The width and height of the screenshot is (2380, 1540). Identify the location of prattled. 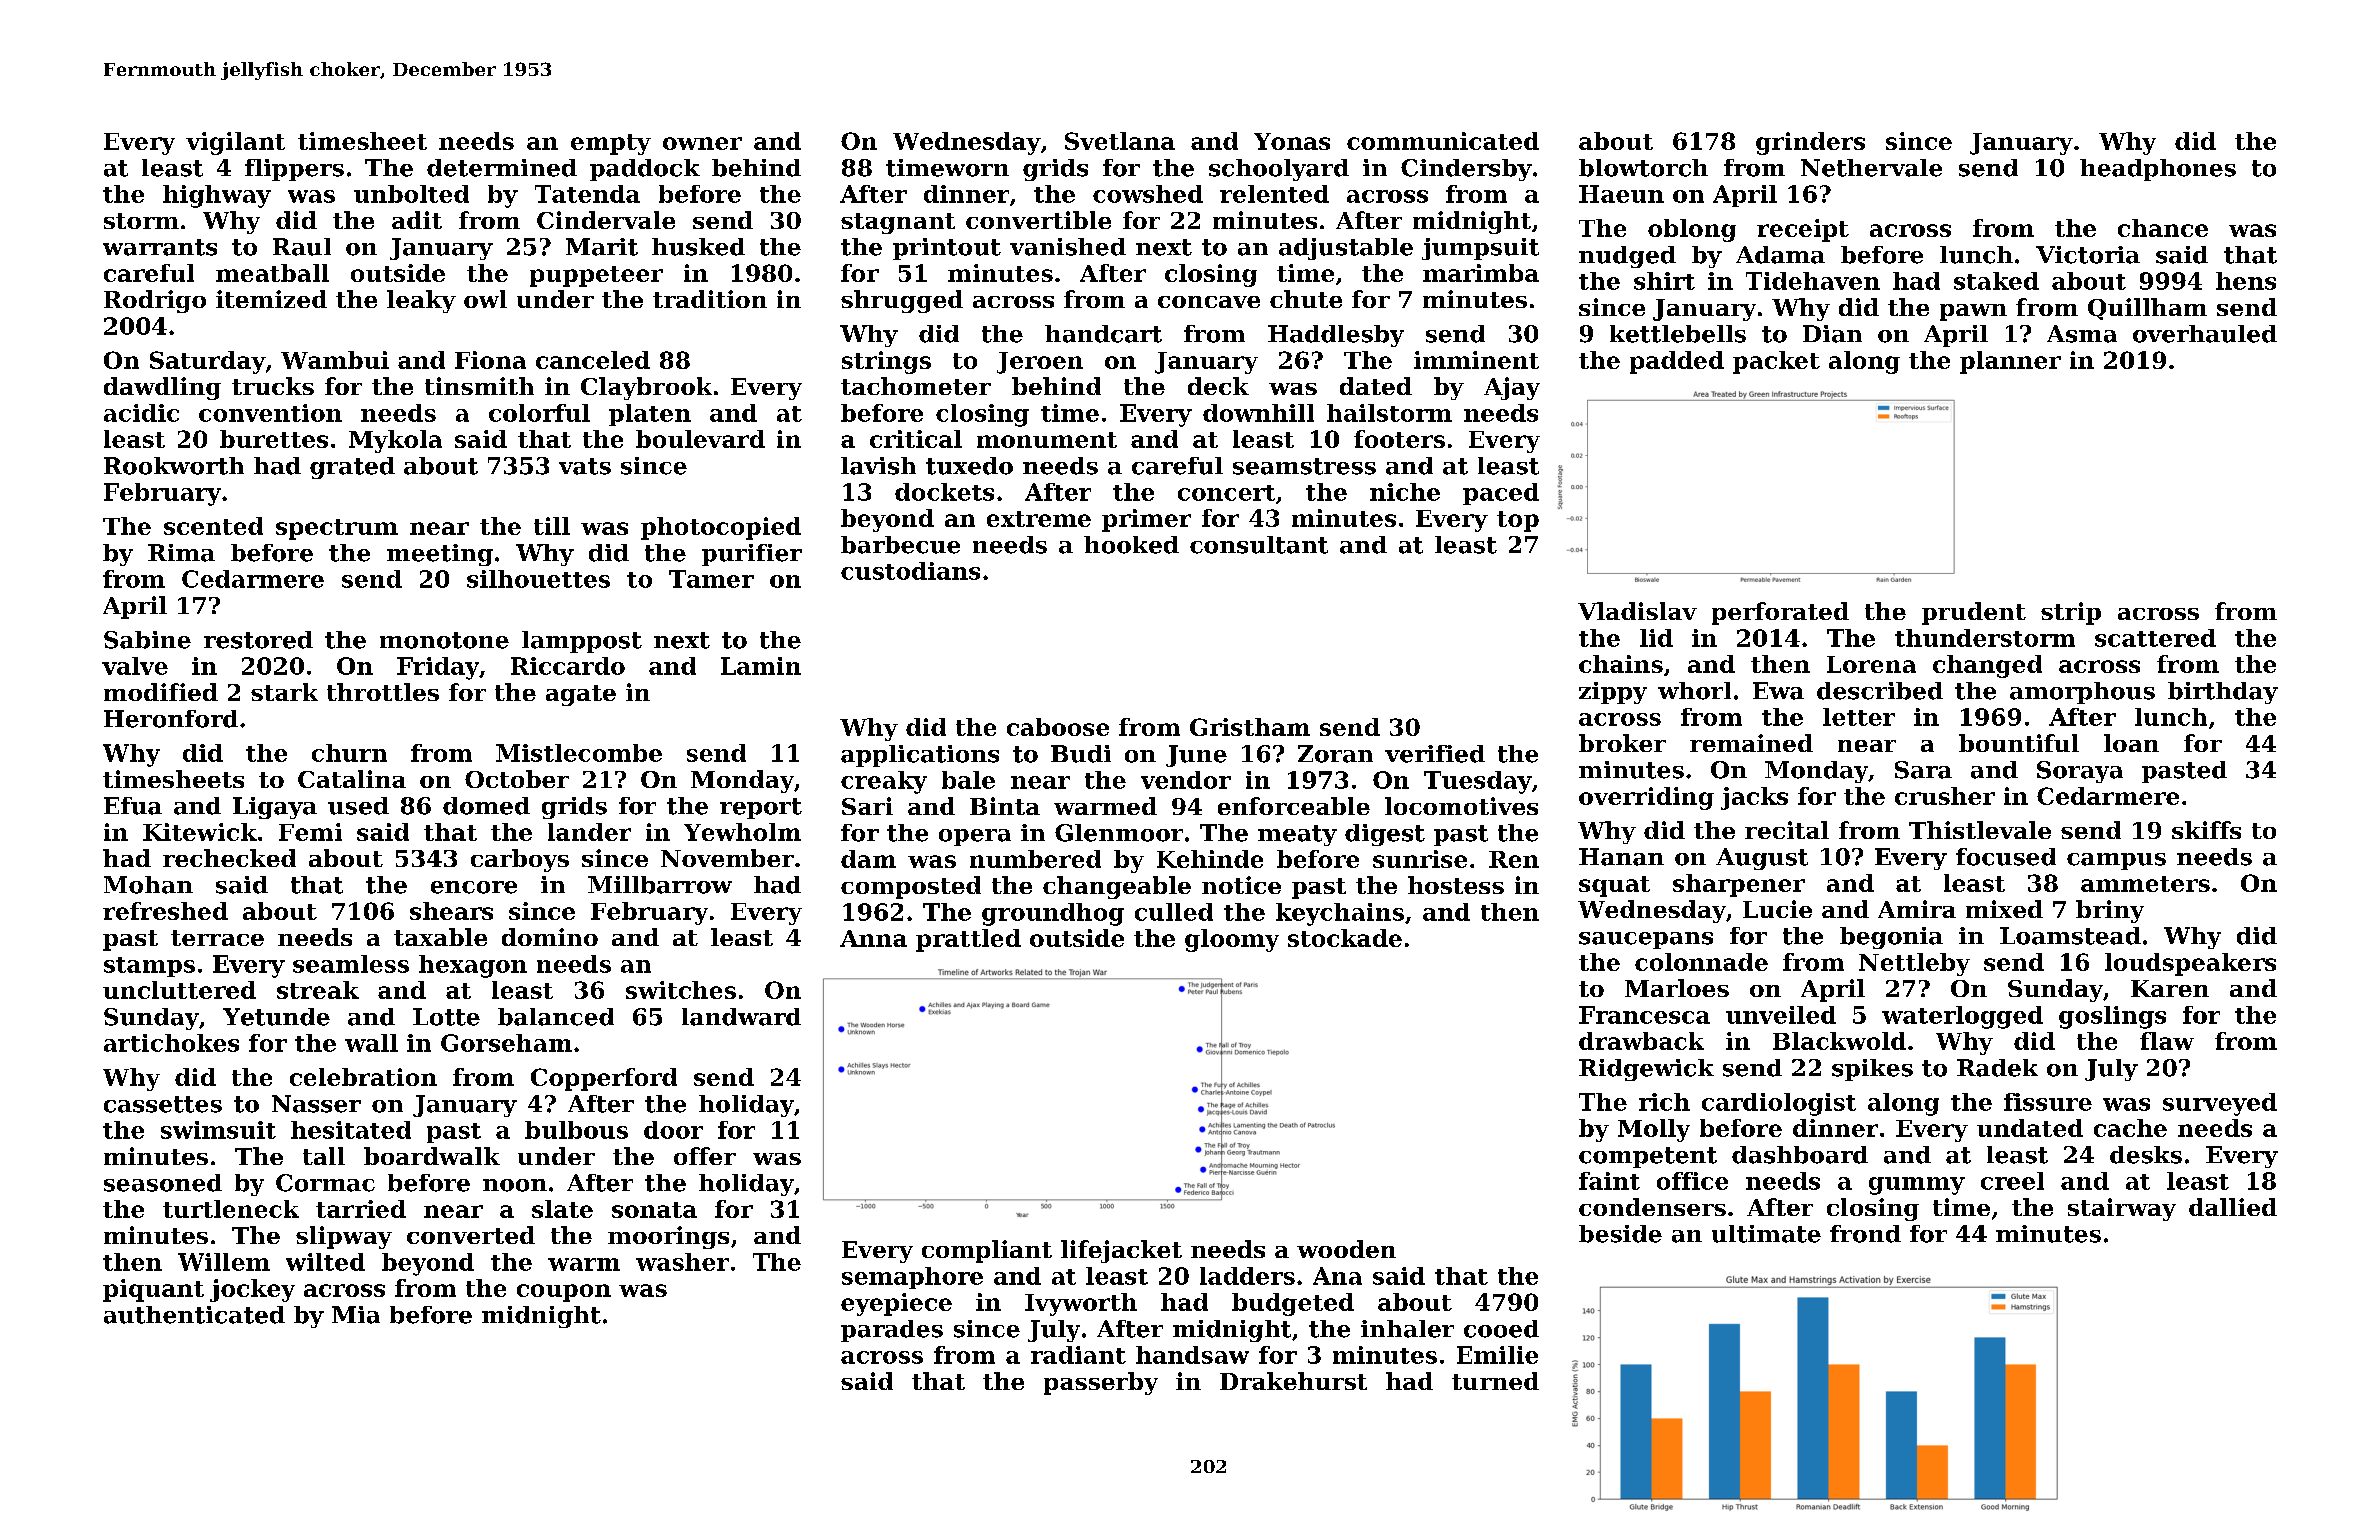
(968, 940).
